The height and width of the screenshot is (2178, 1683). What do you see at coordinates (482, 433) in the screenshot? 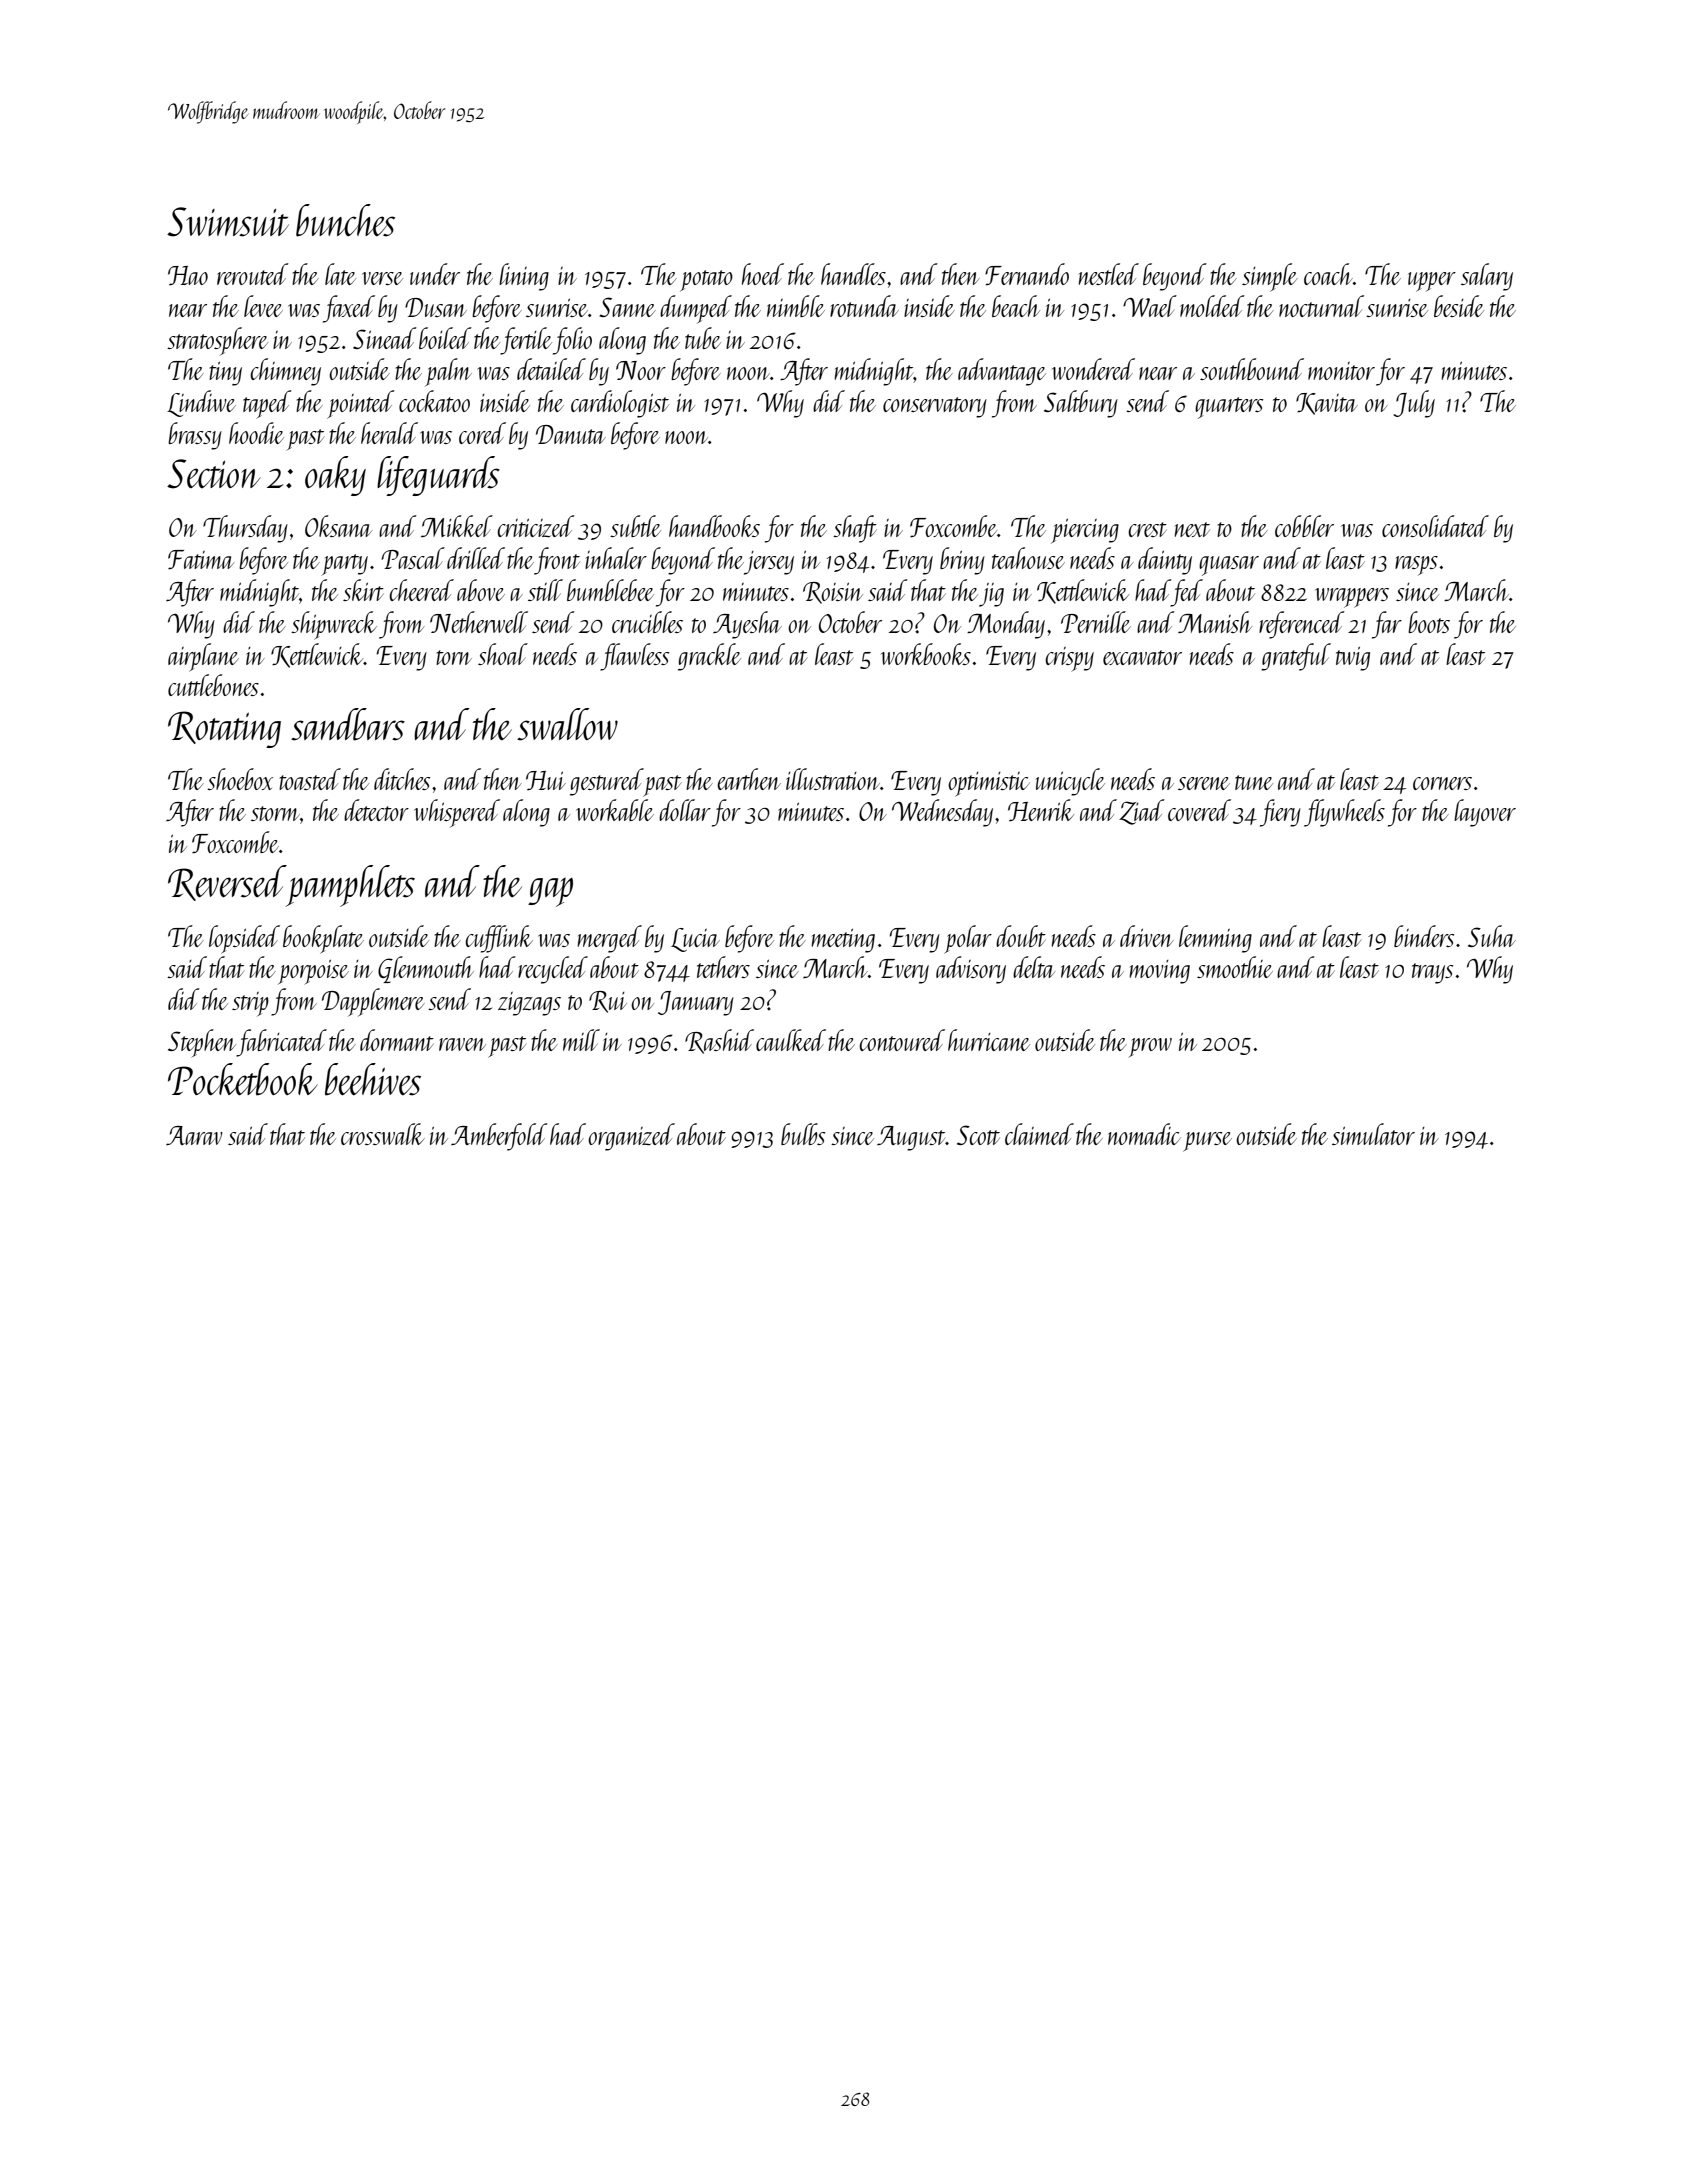
I see `cored` at bounding box center [482, 433].
